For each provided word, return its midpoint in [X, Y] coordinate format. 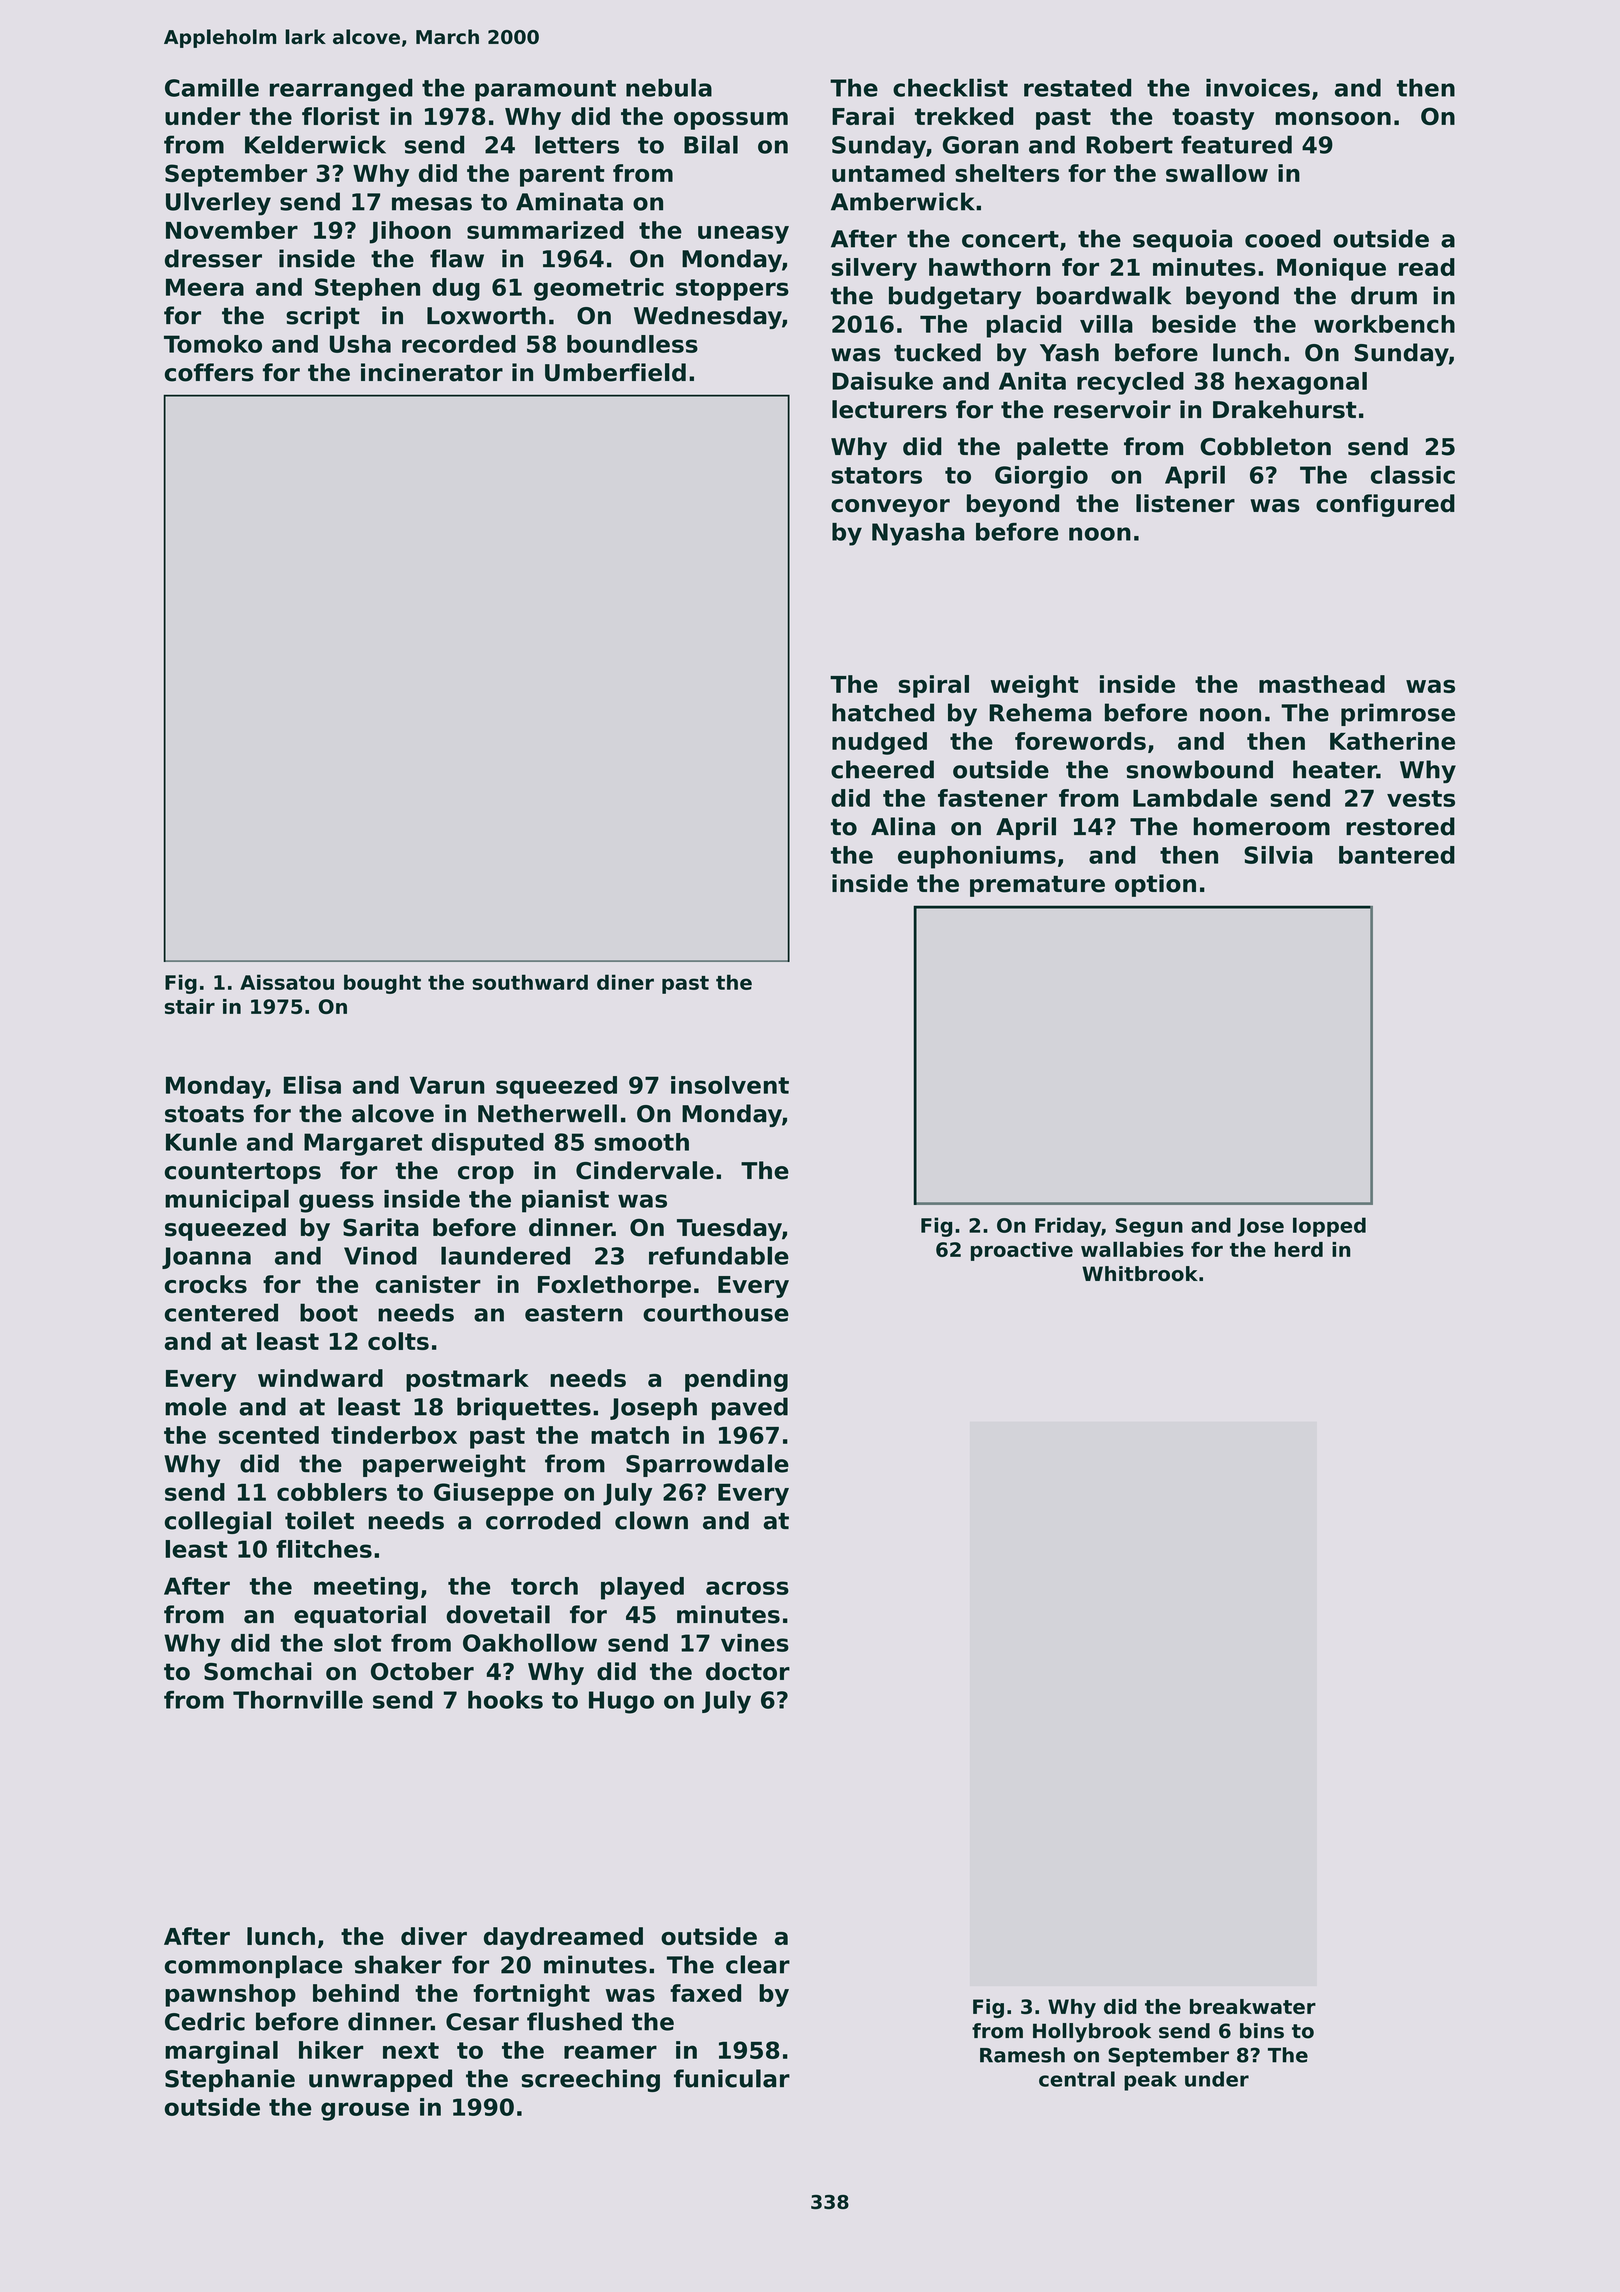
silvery [874, 269]
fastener [992, 798]
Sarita [381, 1227]
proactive [1022, 1251]
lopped [1329, 1227]
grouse [365, 2111]
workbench [1384, 324]
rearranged [341, 90]
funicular [732, 2078]
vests [1421, 798]
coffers [209, 372]
